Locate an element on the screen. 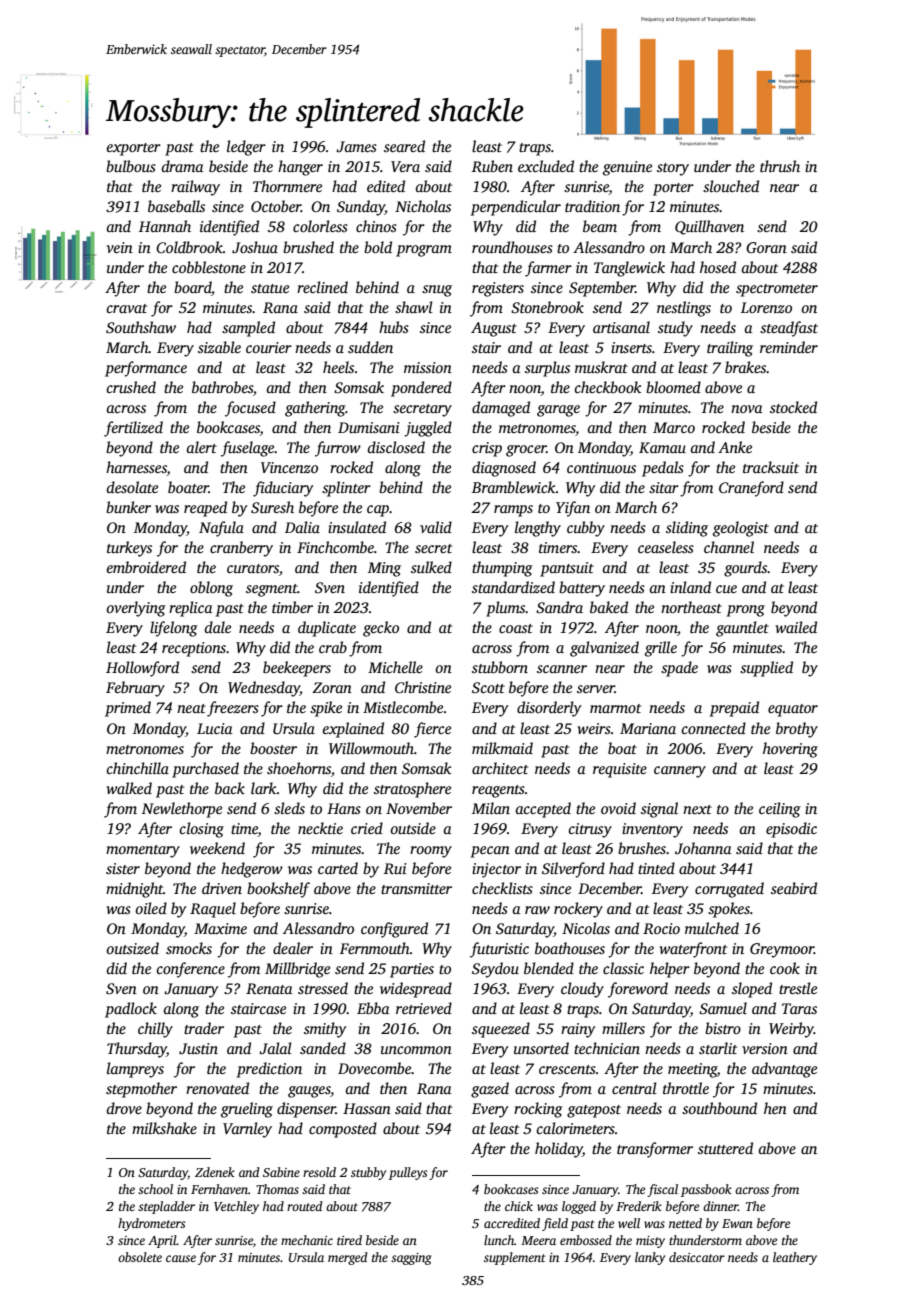 The image size is (924, 1308). holiday is located at coordinates (559, 1150).
